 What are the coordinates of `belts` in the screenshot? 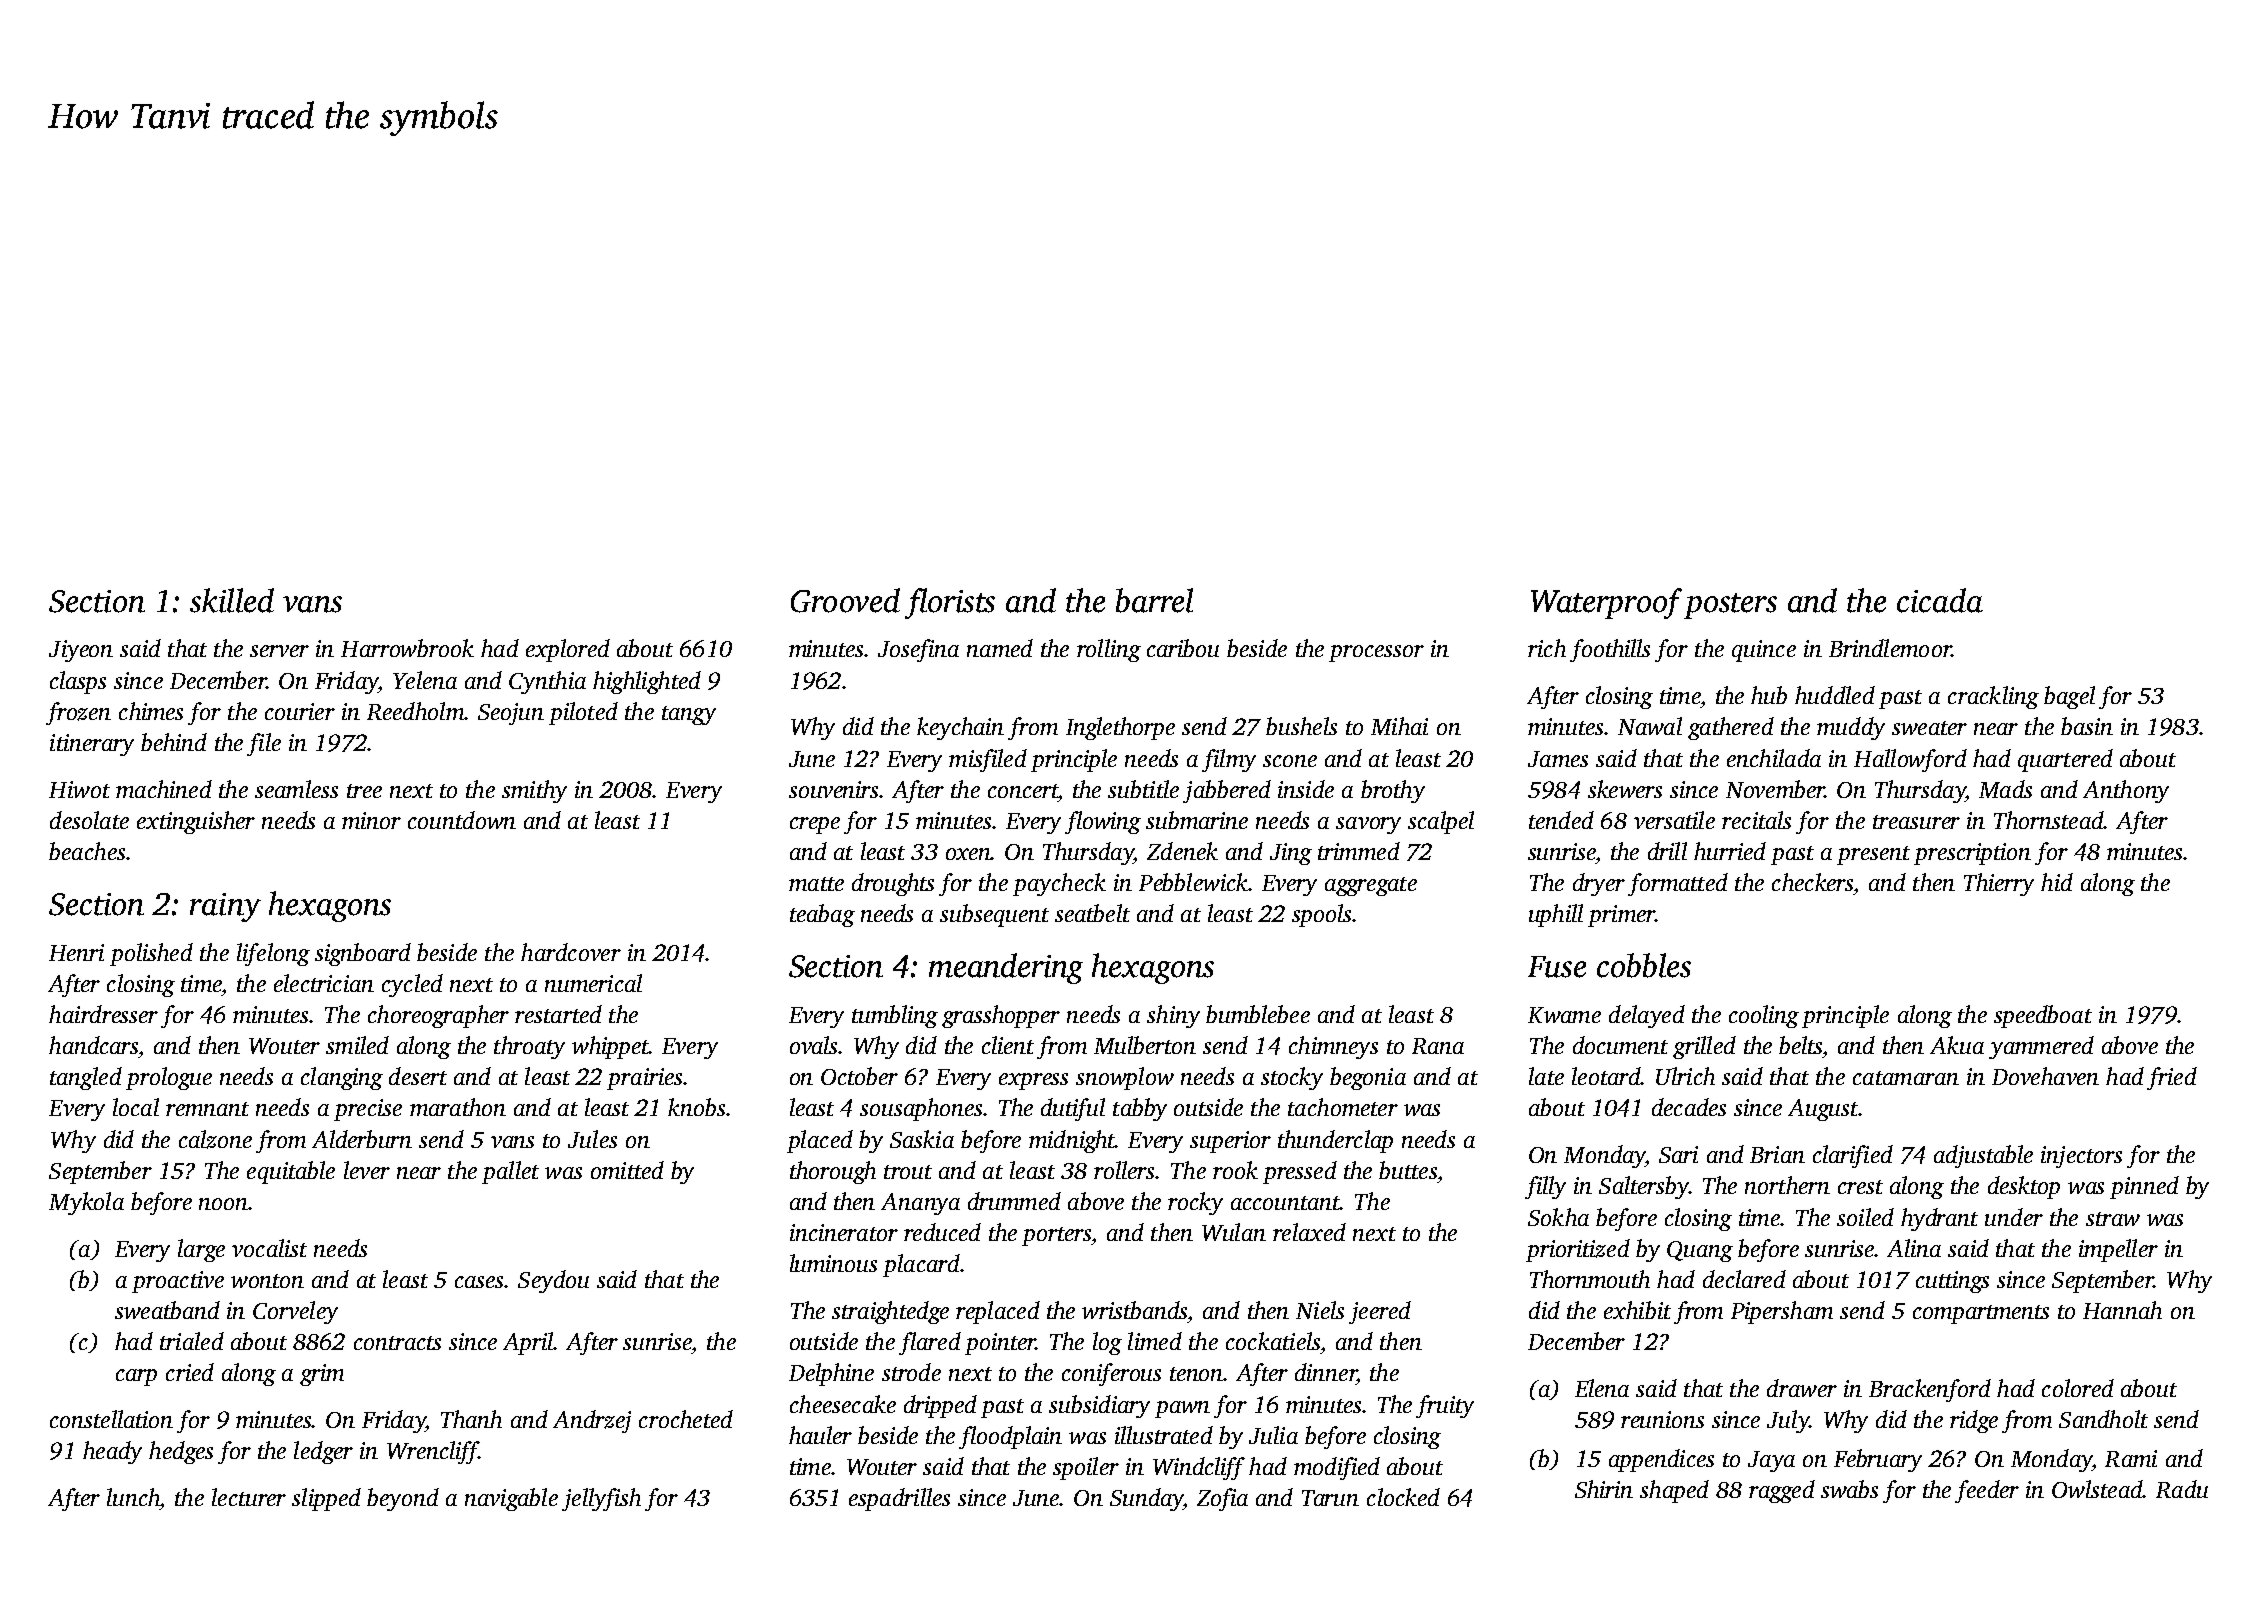 It's located at (1800, 1045).
